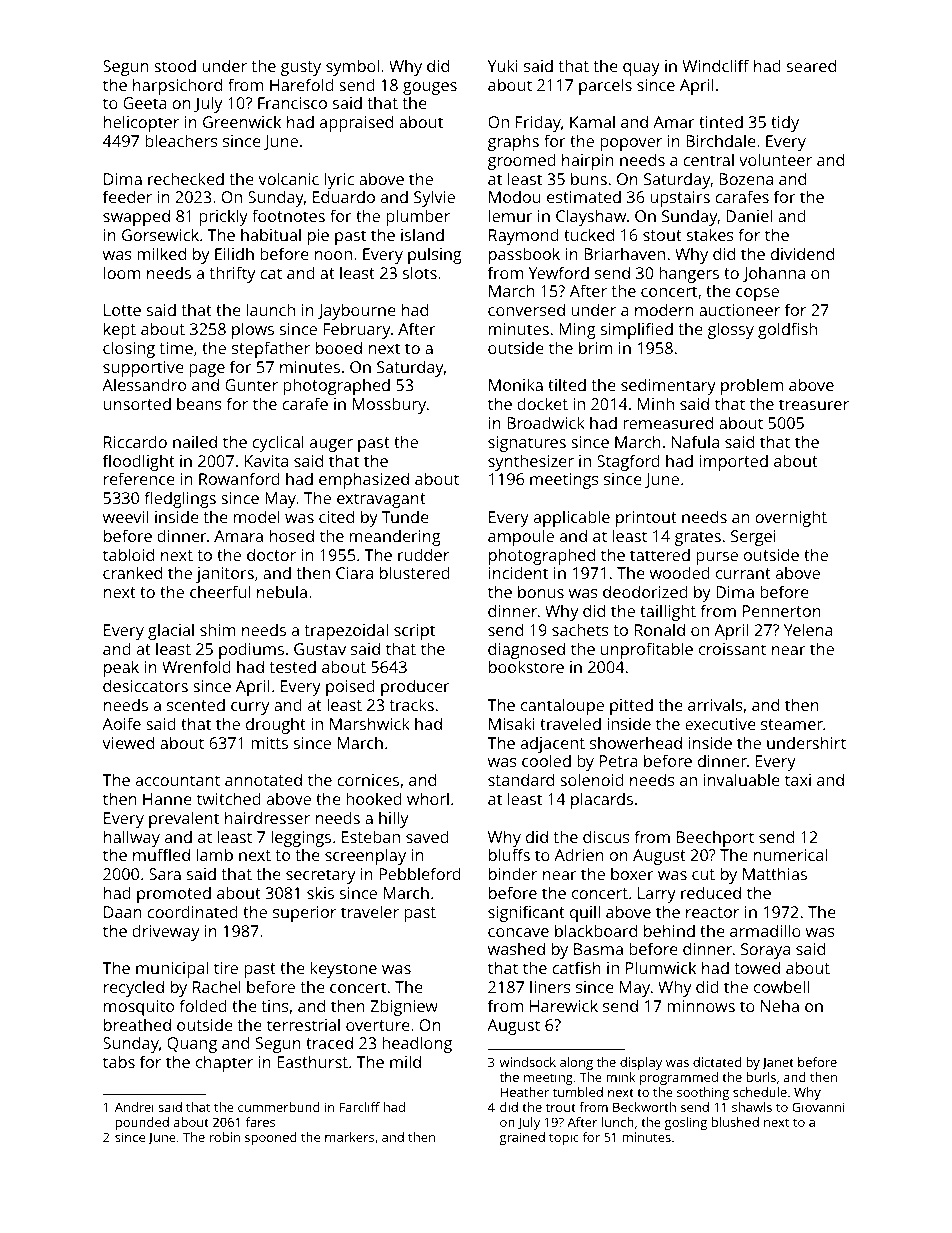 This screenshot has width=952, height=1233. I want to click on producer, so click(415, 687).
